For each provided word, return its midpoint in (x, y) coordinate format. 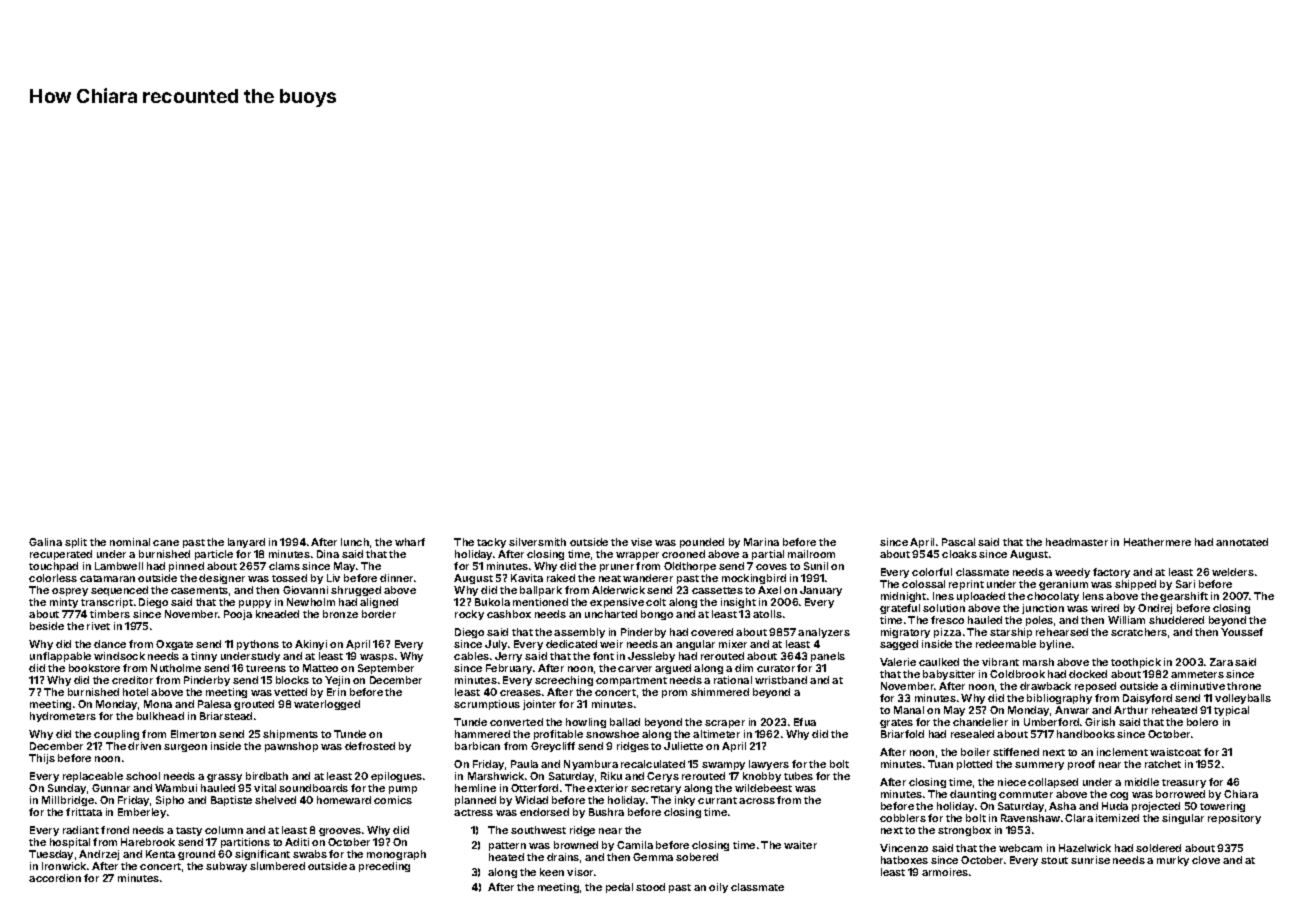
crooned (683, 554)
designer (222, 579)
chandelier (980, 722)
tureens (266, 668)
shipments (290, 735)
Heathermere (1157, 542)
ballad (625, 722)
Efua (805, 722)
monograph (396, 855)
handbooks (1086, 734)
